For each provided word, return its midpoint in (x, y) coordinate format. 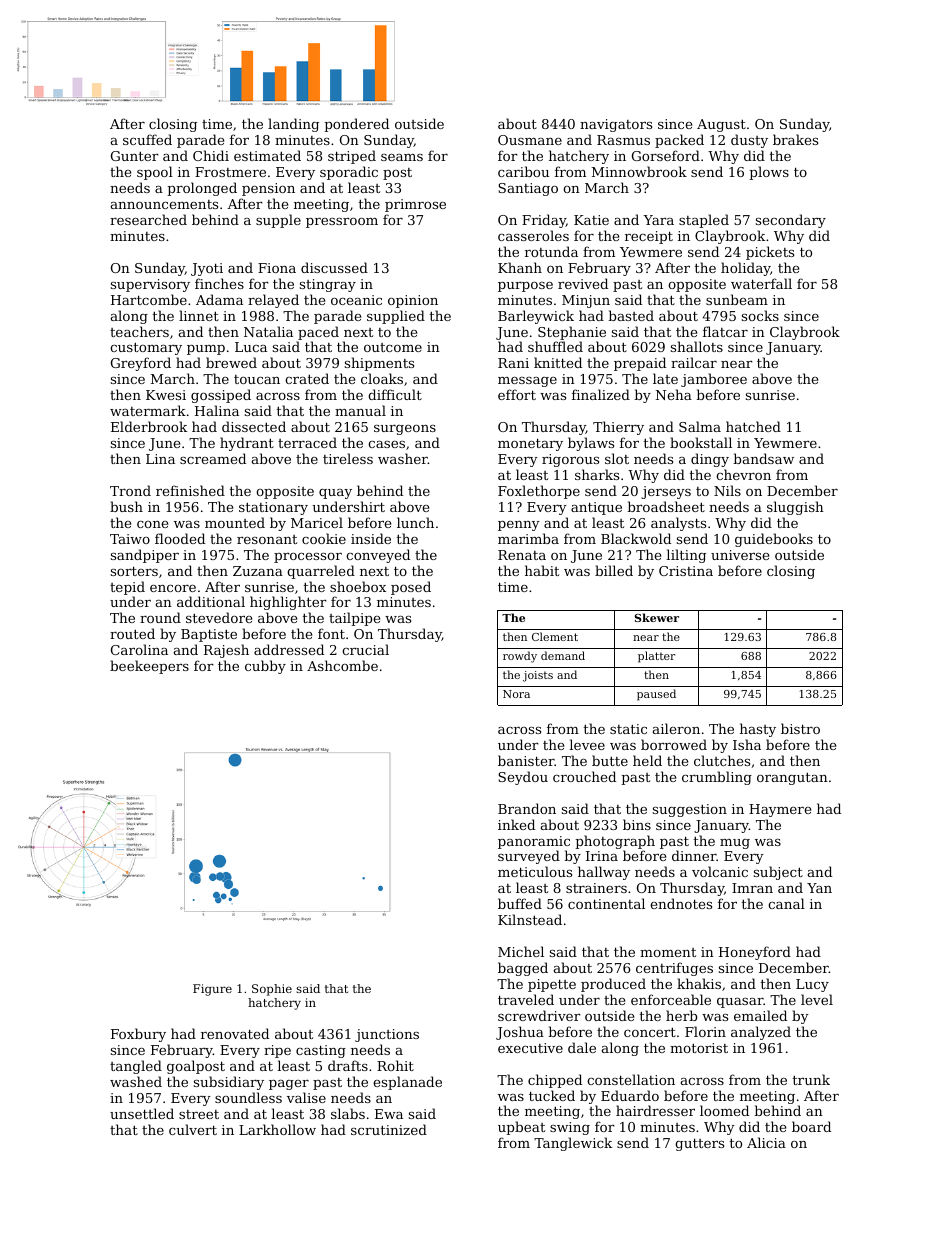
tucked (552, 1095)
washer (403, 458)
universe (740, 555)
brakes (795, 139)
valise (306, 1097)
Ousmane (530, 140)
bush (126, 506)
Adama (219, 299)
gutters (699, 1144)
